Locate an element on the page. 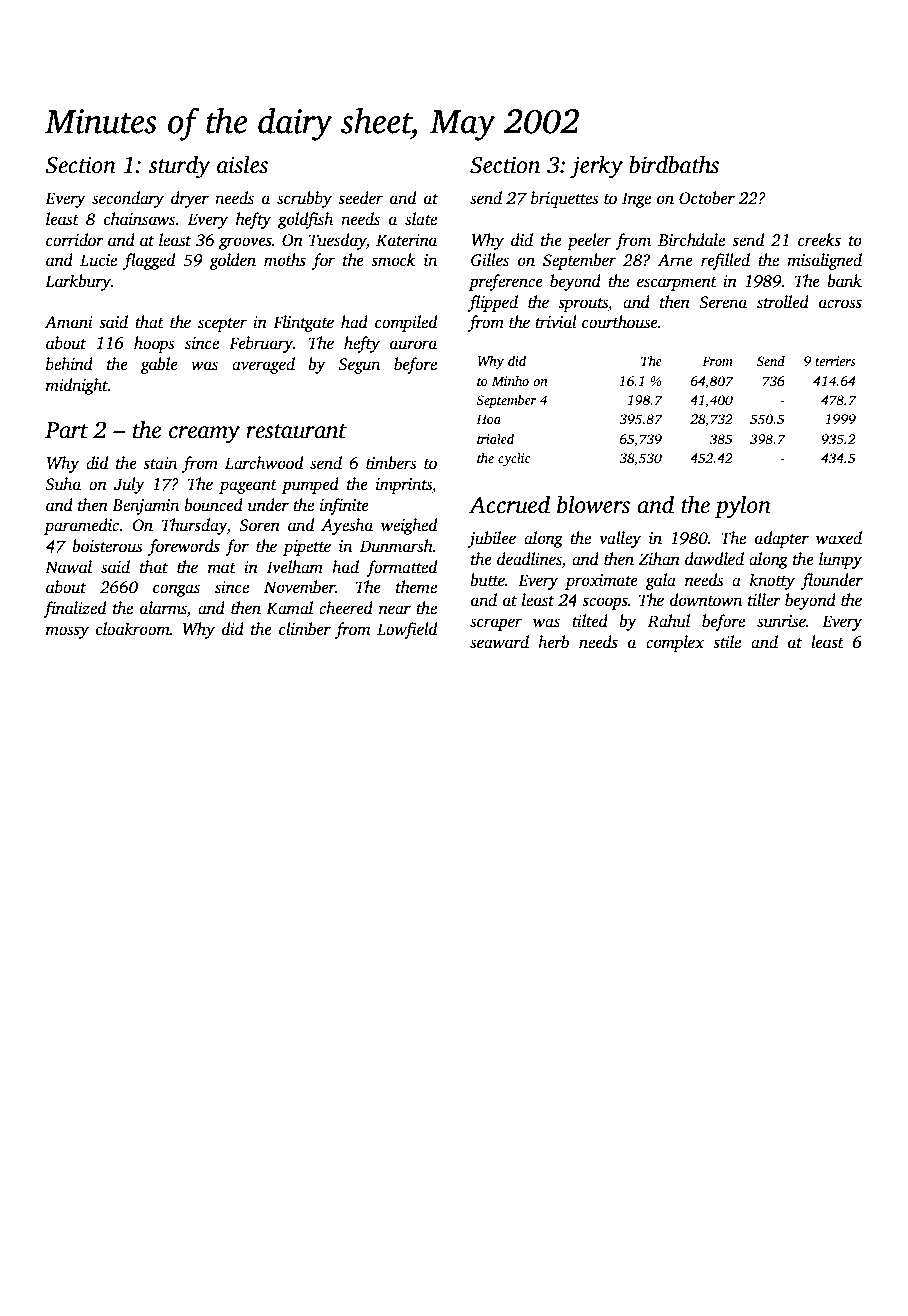  cloakroom is located at coordinates (133, 629).
